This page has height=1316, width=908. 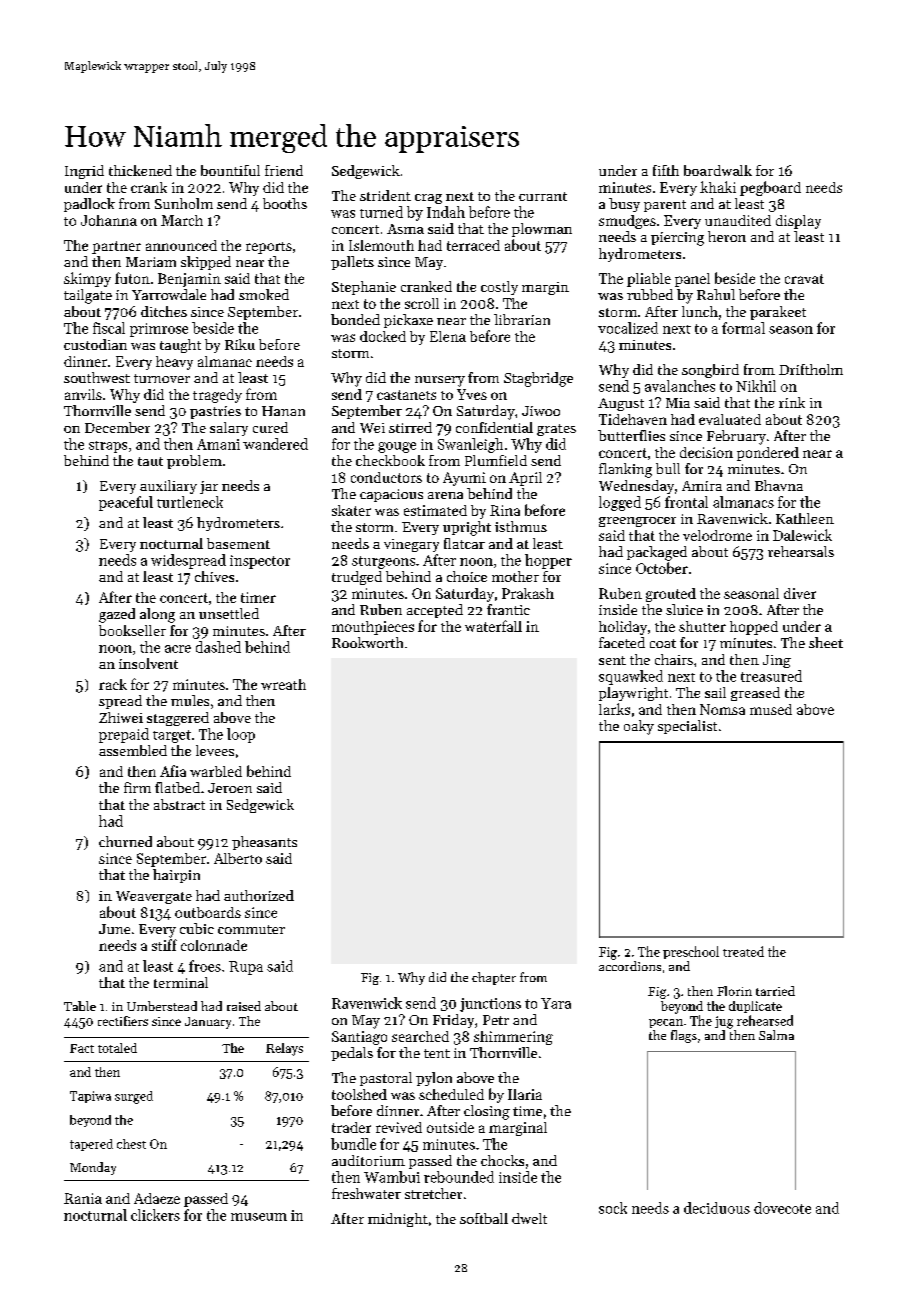 I want to click on librarian, so click(x=522, y=319).
